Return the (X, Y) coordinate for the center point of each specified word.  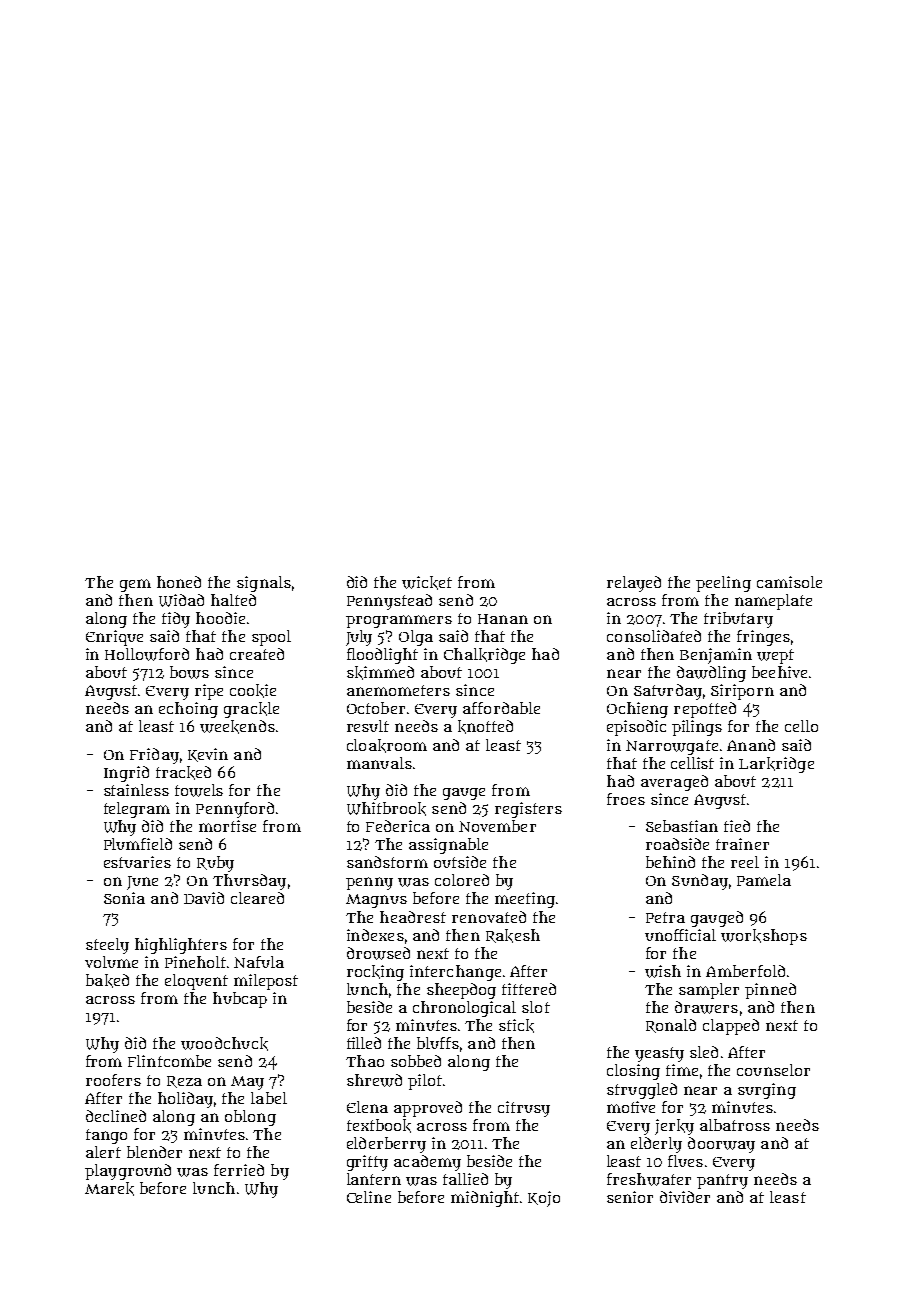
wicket (427, 583)
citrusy (524, 1109)
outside (460, 862)
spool (271, 638)
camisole (789, 582)
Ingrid (126, 774)
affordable (501, 708)
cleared (257, 898)
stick (516, 1026)
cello (801, 726)
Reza (184, 1082)
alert (103, 1152)
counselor (773, 1070)
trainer (742, 844)
